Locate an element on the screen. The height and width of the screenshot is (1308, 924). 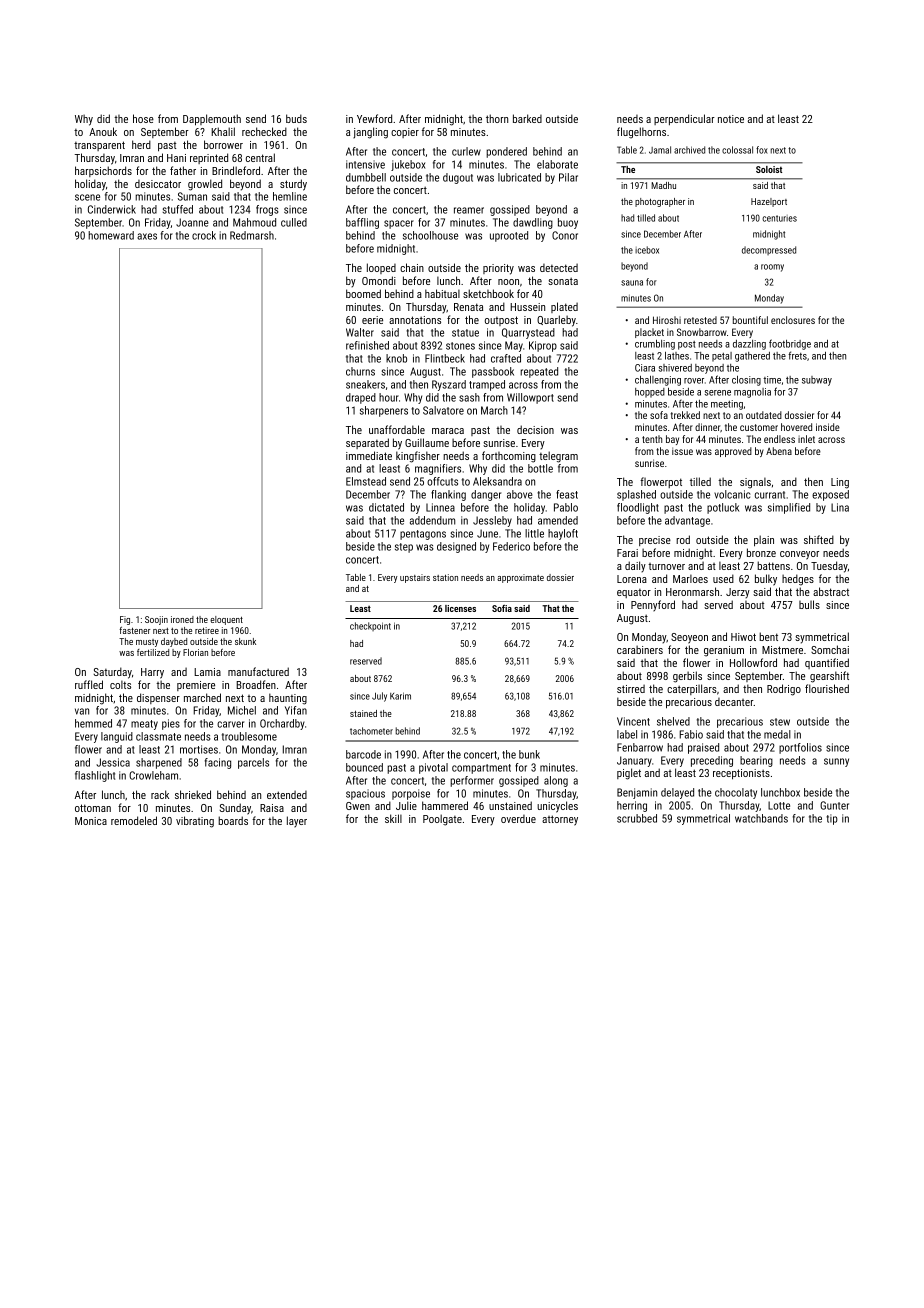
bulky is located at coordinates (766, 580).
